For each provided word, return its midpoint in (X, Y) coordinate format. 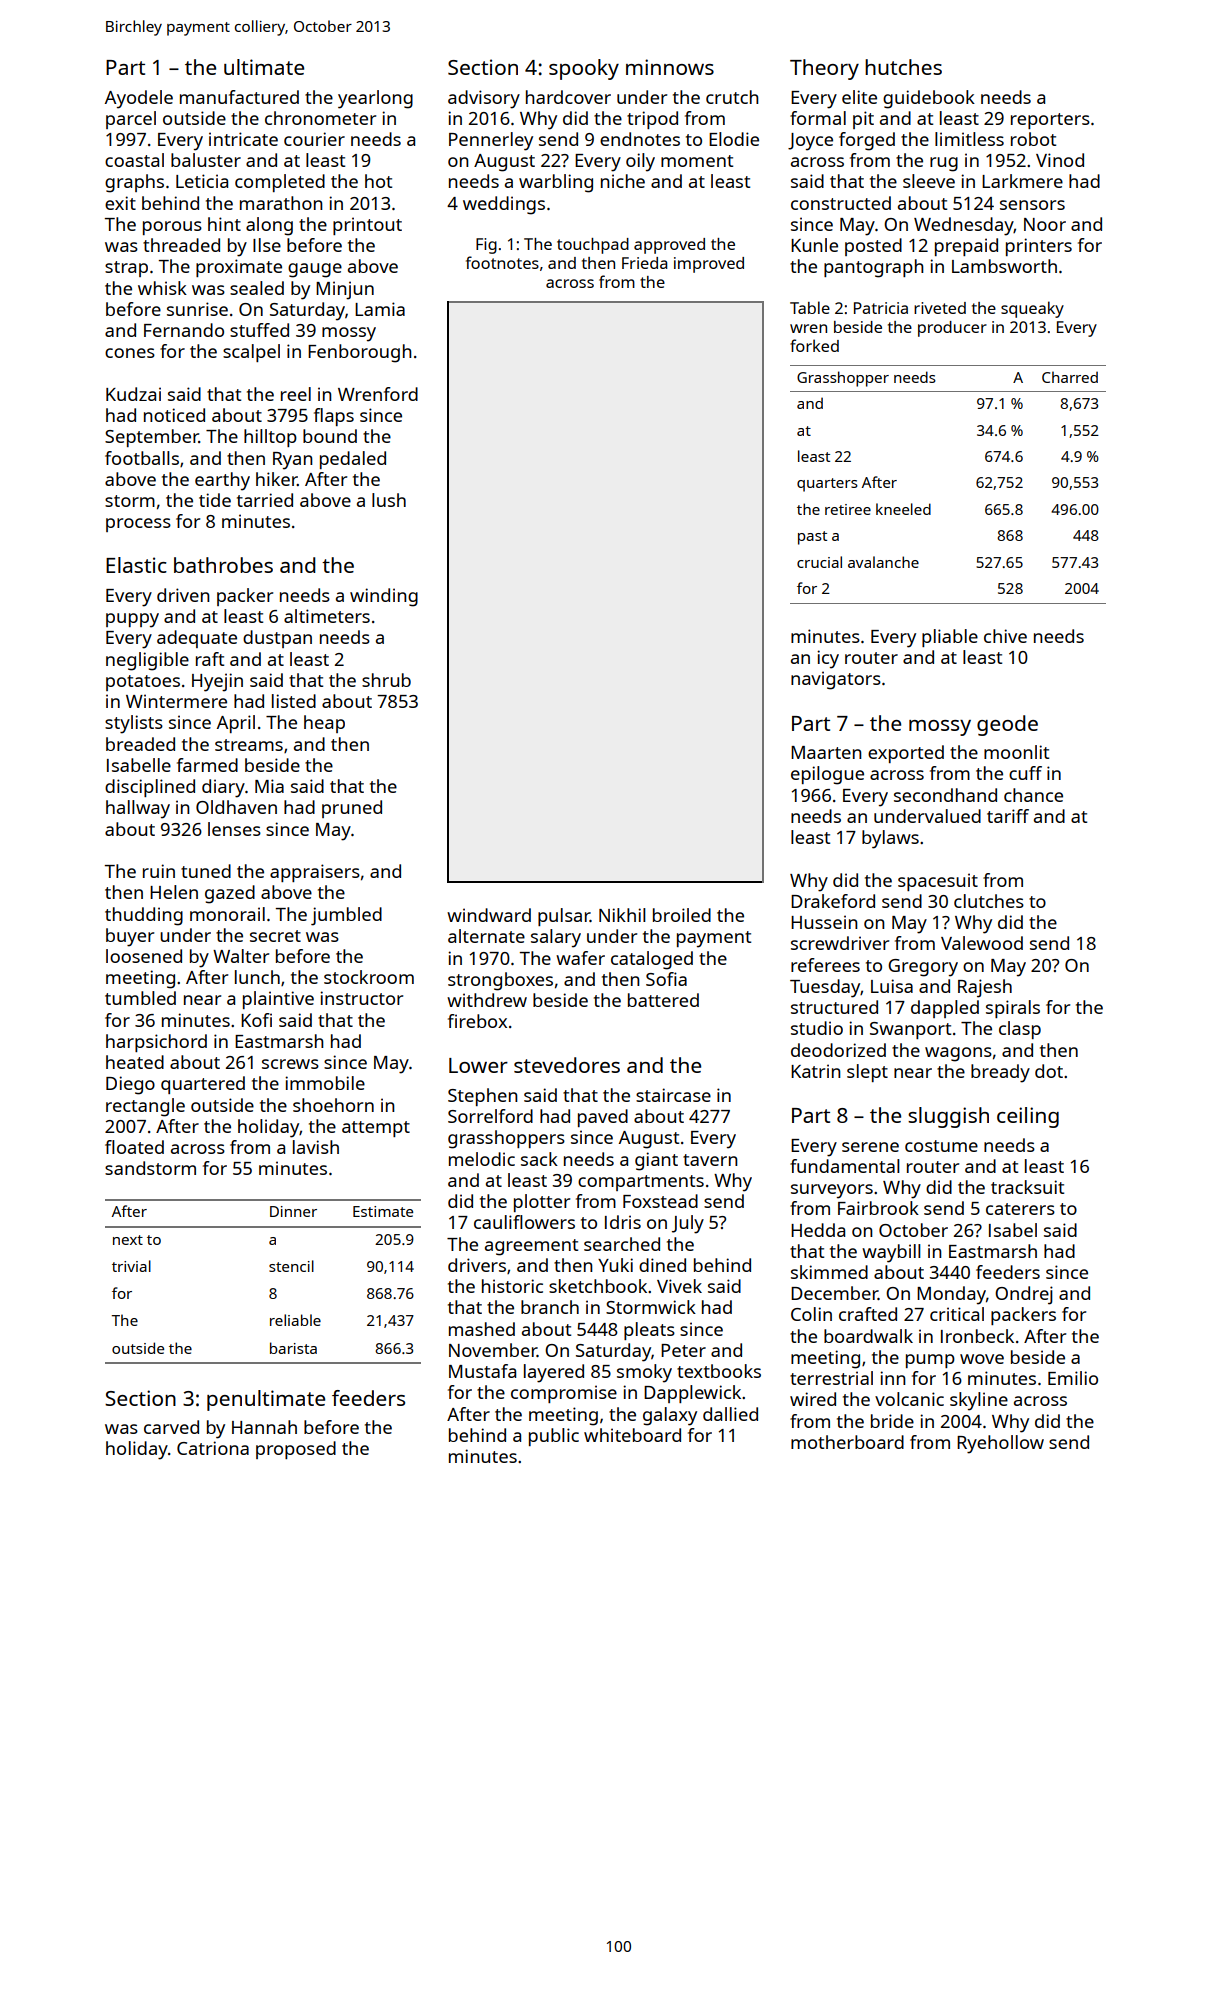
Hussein (824, 922)
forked (814, 345)
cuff (1025, 773)
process (138, 525)
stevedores (567, 1065)
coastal (134, 160)
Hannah (264, 1427)
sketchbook (598, 1286)
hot (378, 181)
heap (324, 724)
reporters (1050, 121)
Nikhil (622, 915)
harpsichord (156, 1043)
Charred (1070, 377)
